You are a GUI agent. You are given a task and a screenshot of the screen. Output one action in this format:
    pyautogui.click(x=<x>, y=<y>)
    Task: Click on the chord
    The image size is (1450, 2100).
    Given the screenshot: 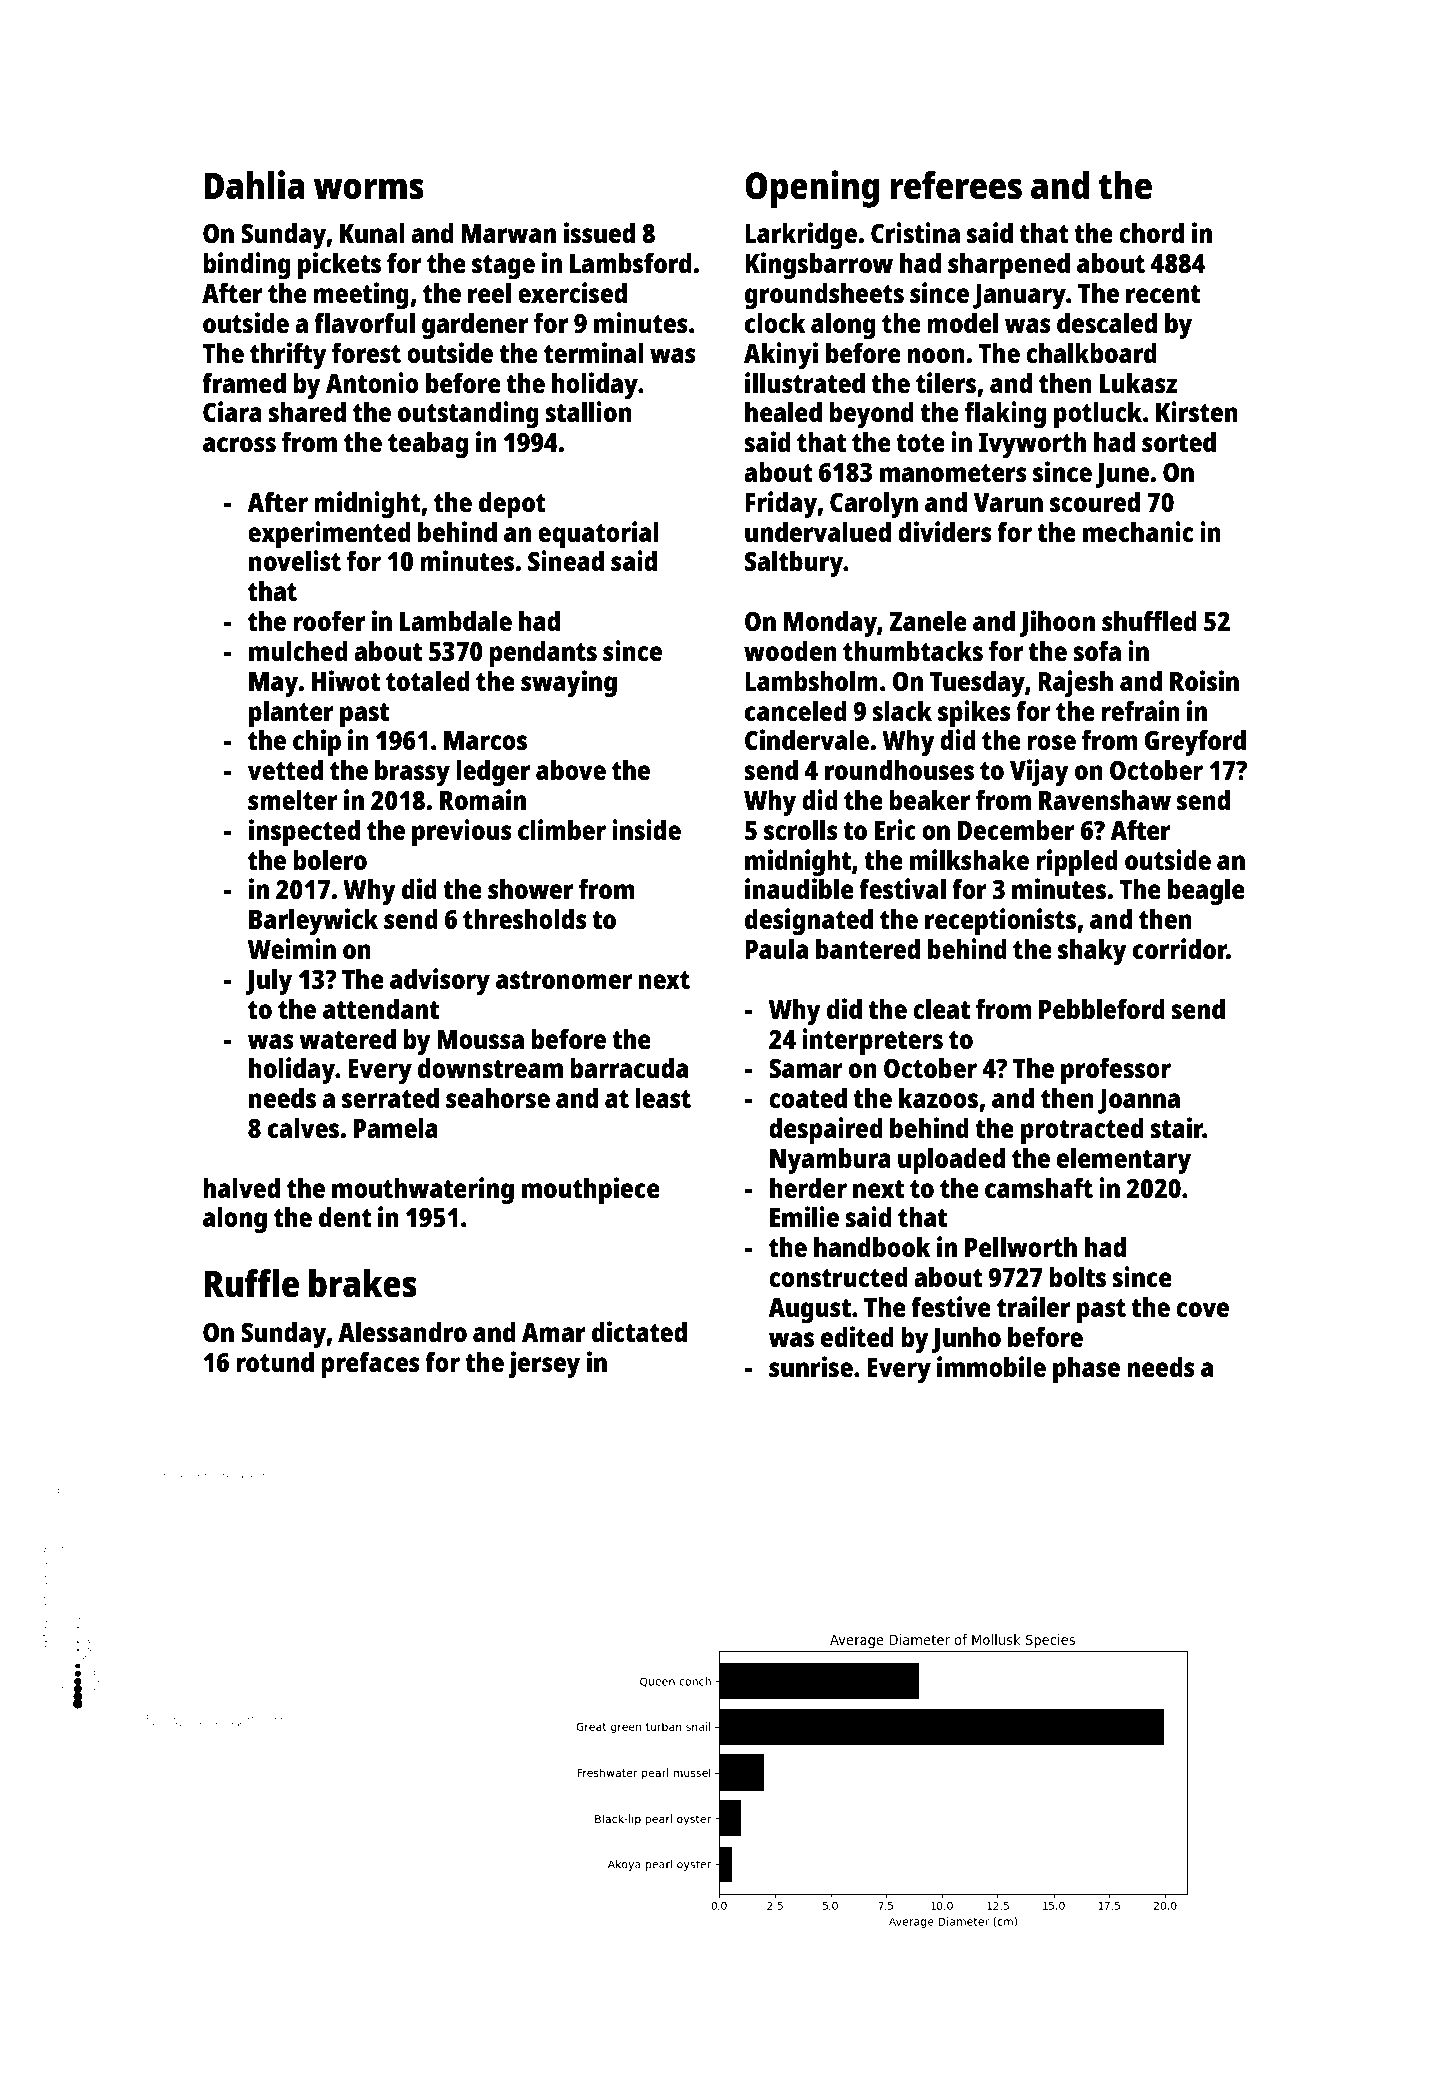 What is the action you would take?
    pyautogui.click(x=1151, y=233)
